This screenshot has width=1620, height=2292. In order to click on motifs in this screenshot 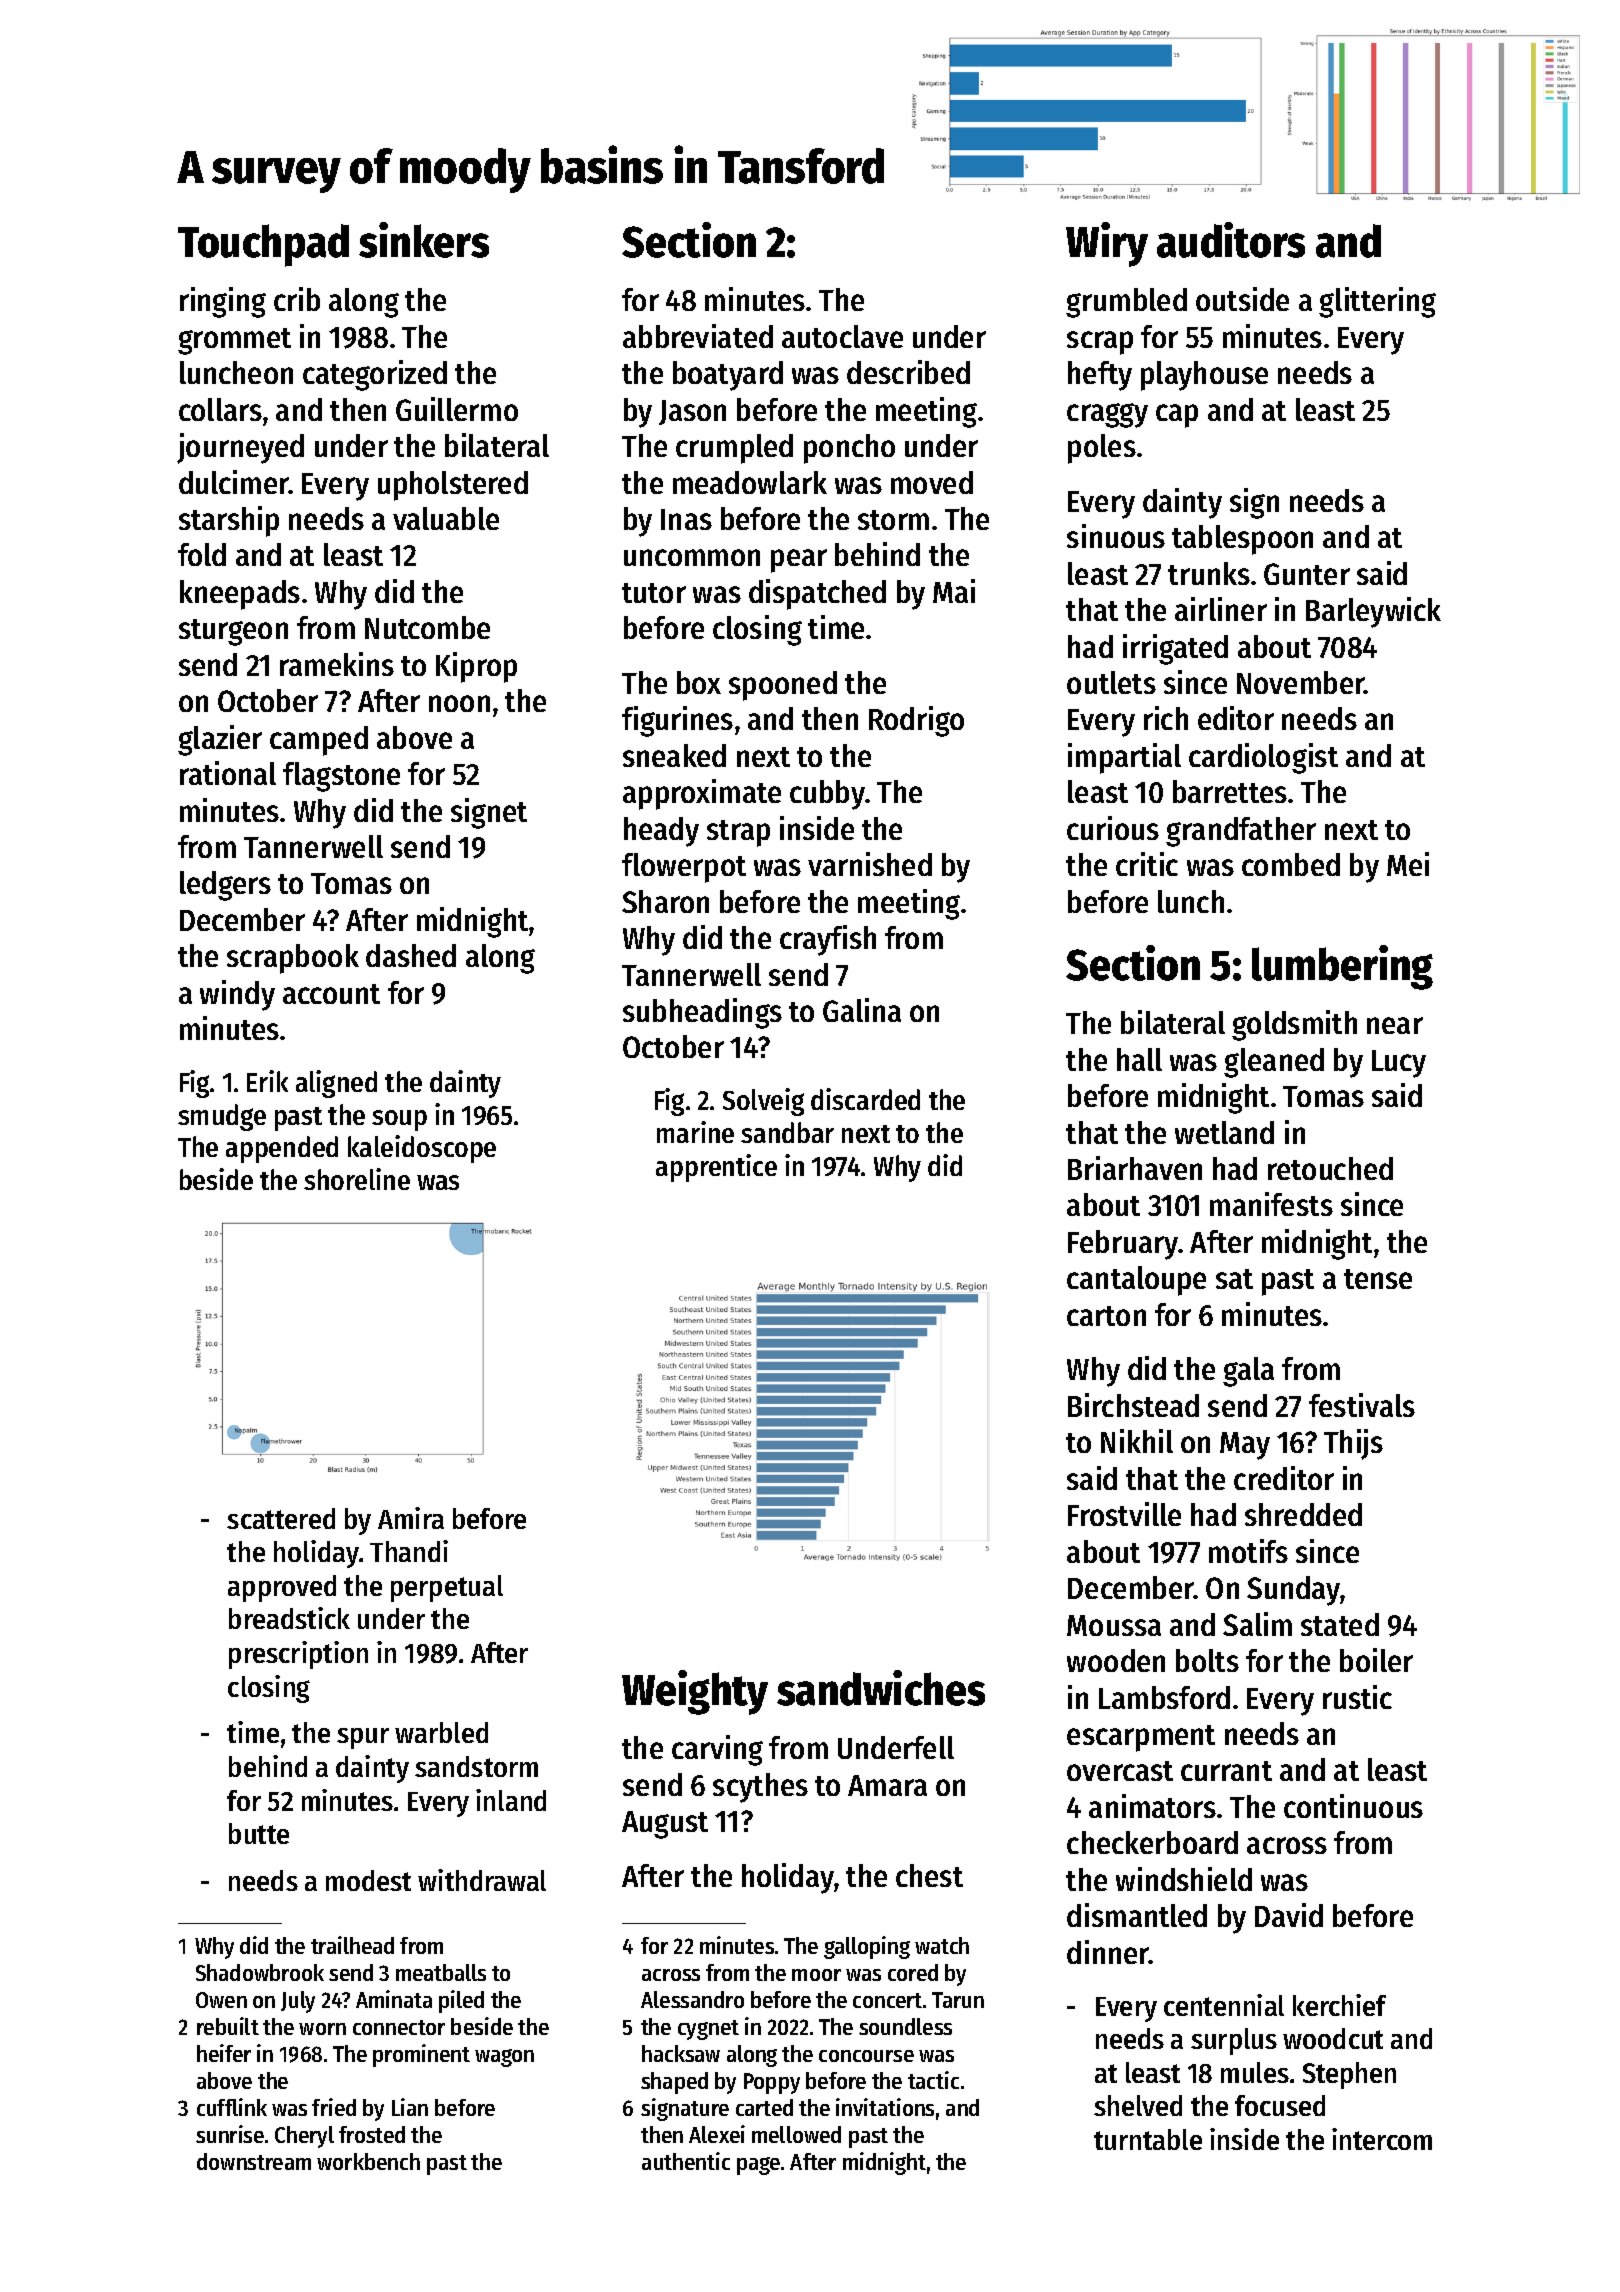, I will do `click(1248, 1551)`.
